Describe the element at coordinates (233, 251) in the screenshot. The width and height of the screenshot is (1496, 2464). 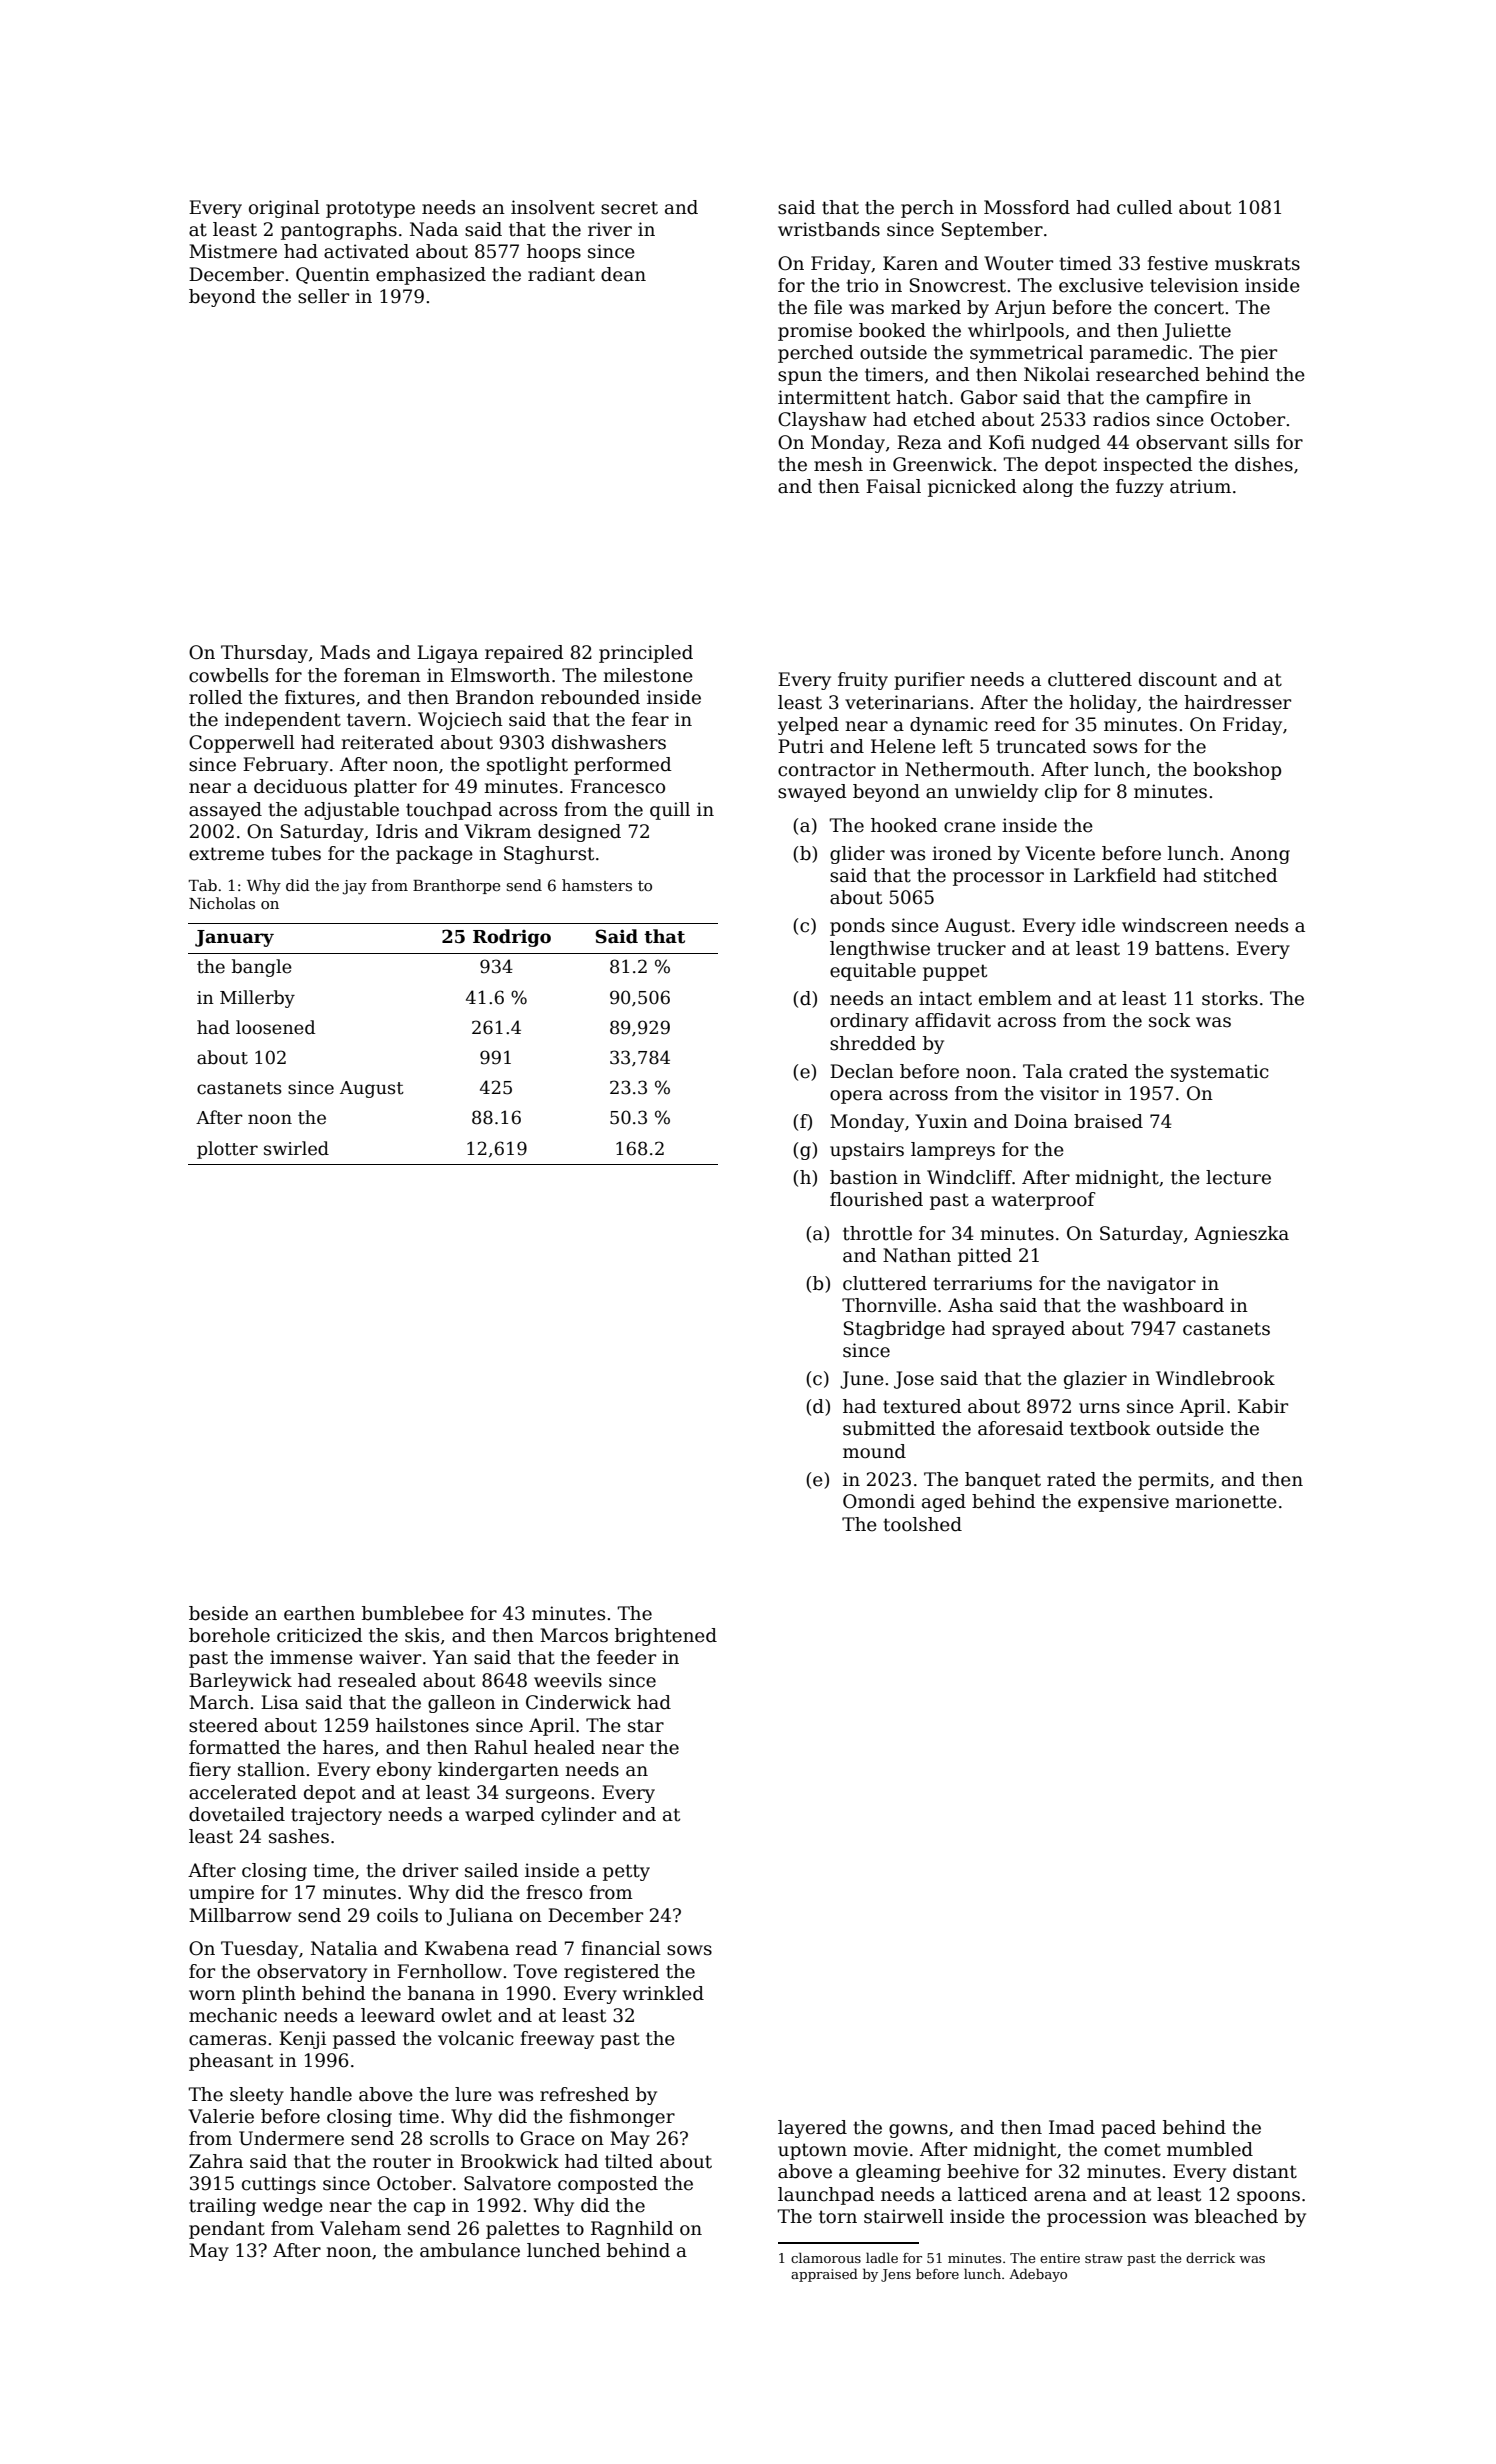
I see `Mistmere` at that location.
